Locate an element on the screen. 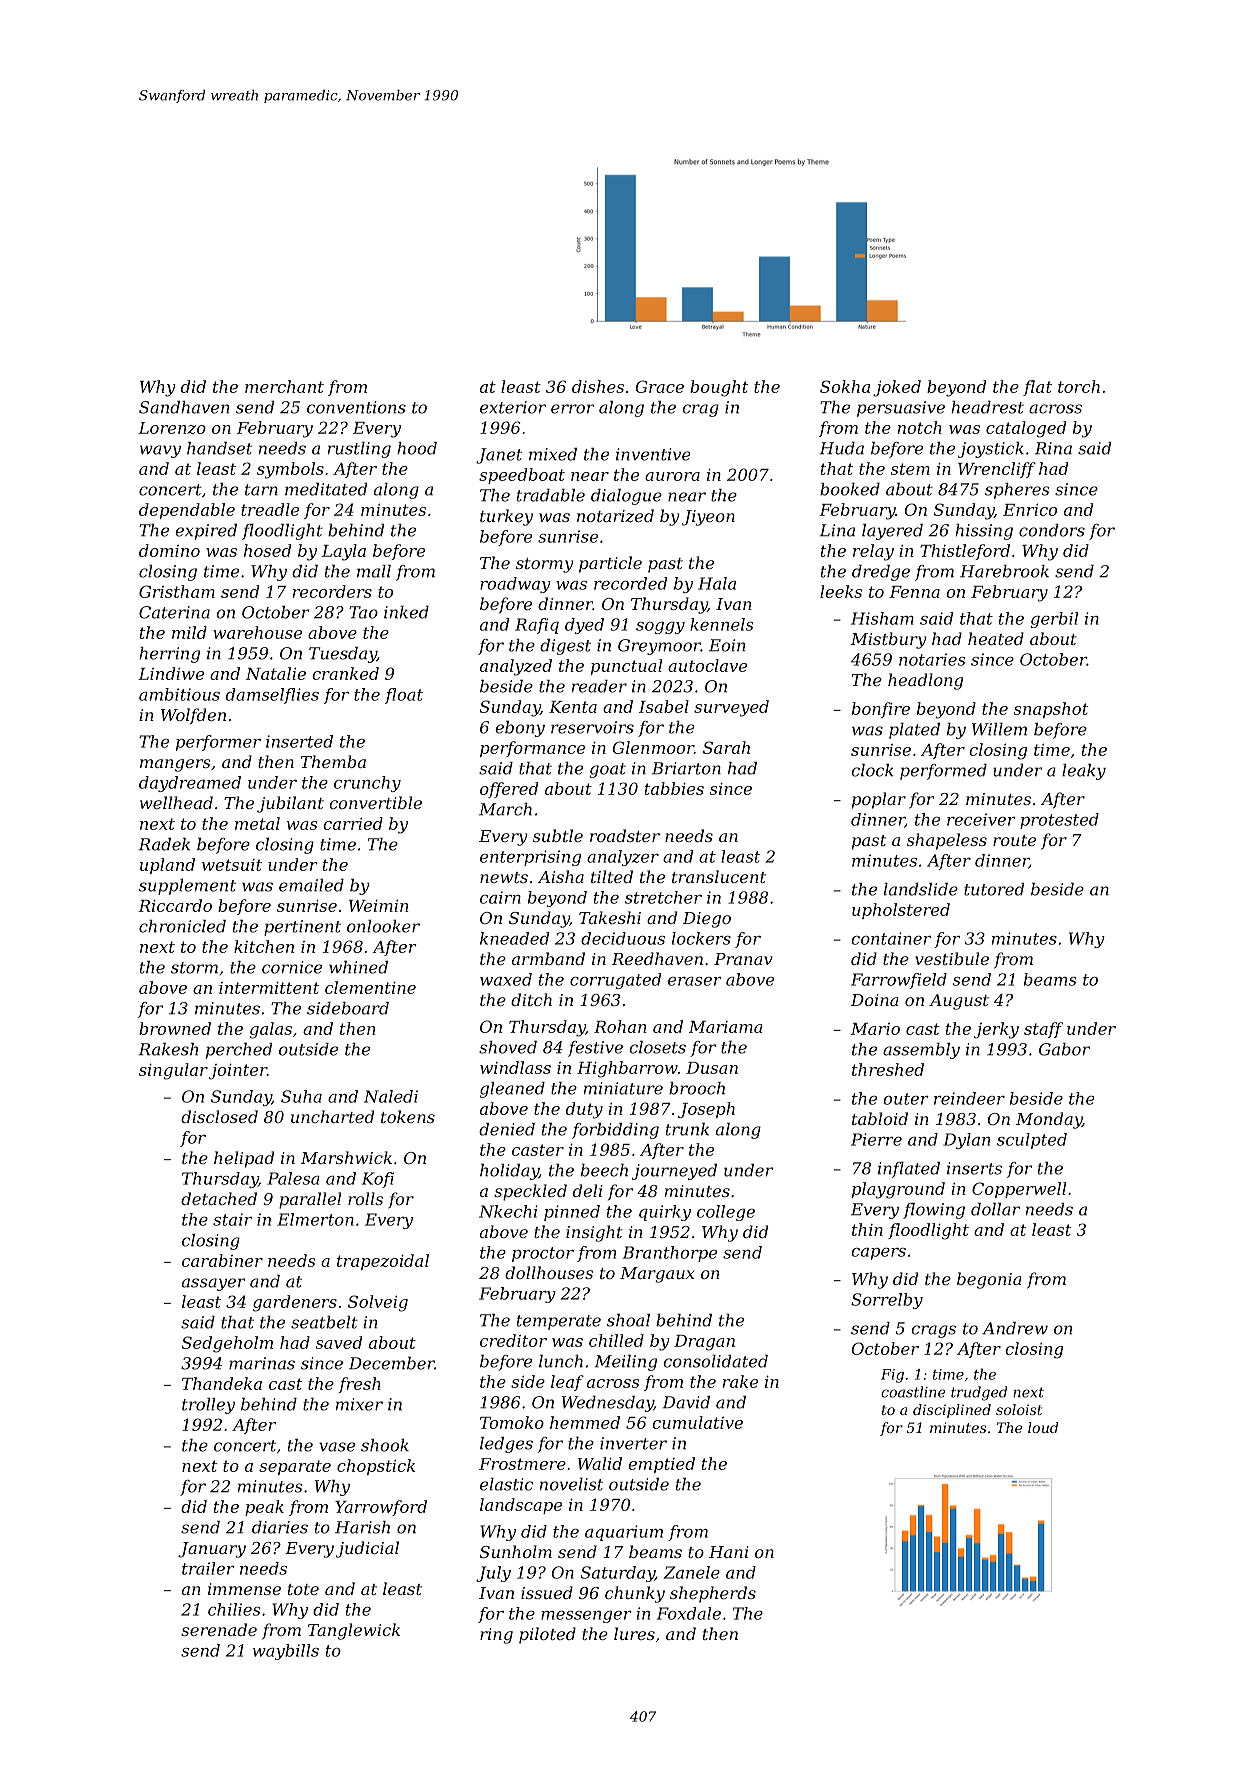 This screenshot has width=1260, height=1783. piloted is located at coordinates (547, 1635).
